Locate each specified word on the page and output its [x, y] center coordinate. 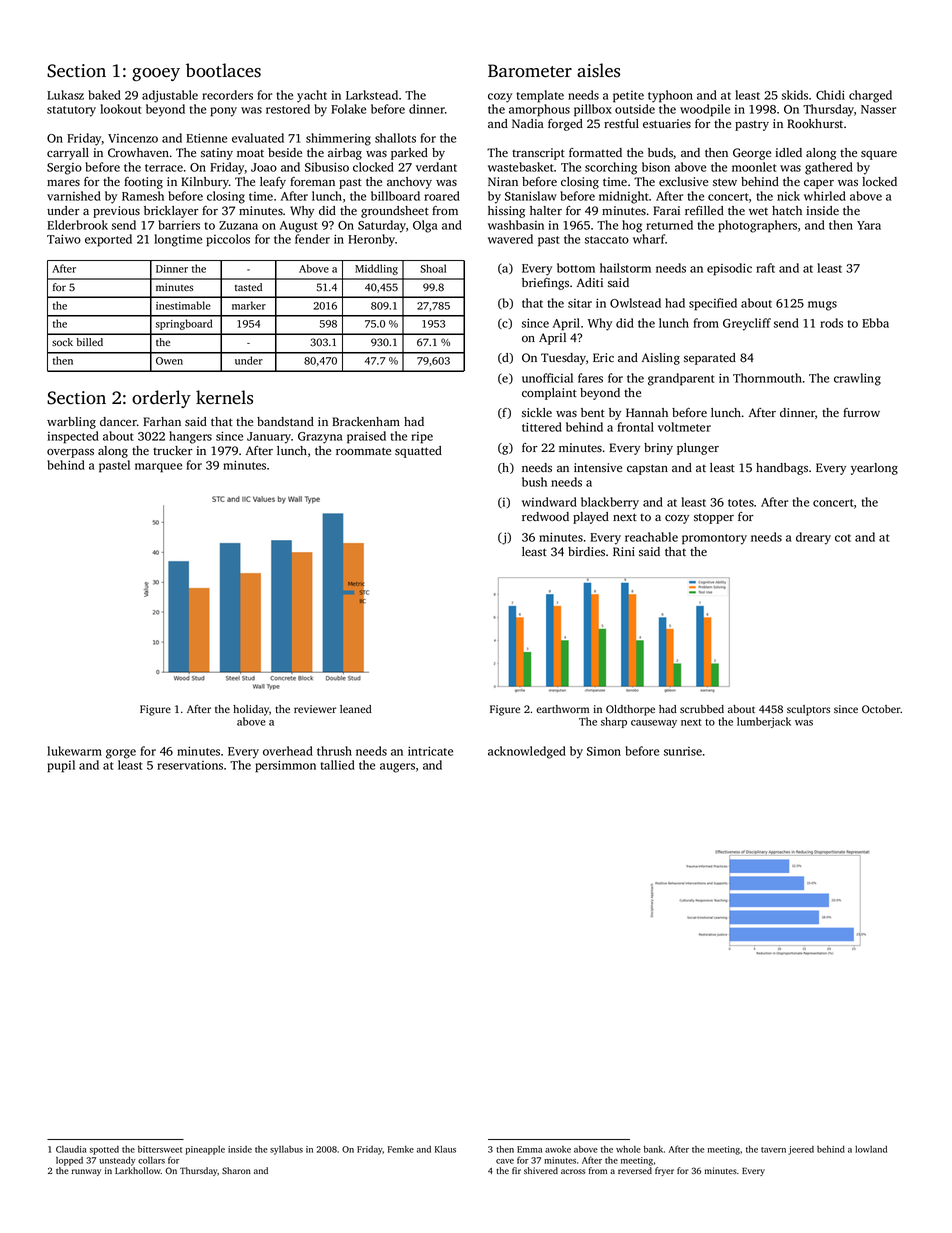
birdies [586, 552]
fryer [664, 1171]
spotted [104, 1150]
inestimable [183, 305]
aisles [598, 70]
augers [397, 768]
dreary [813, 538]
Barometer [530, 71]
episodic [729, 269]
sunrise [683, 751]
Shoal [433, 268]
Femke [401, 1149]
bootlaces [223, 70]
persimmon [285, 766]
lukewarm [74, 751]
